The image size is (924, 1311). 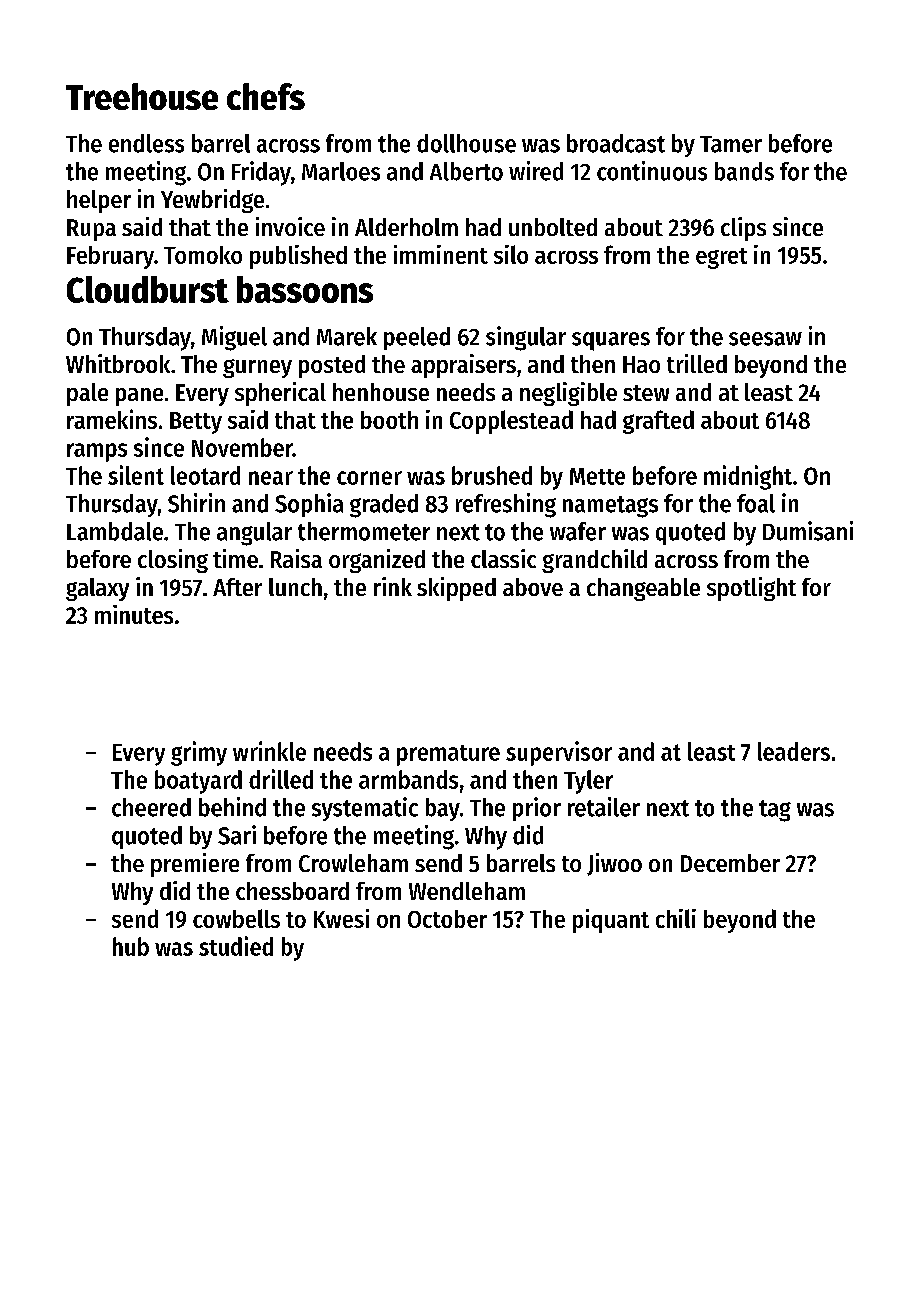 I want to click on clips, so click(x=743, y=229).
